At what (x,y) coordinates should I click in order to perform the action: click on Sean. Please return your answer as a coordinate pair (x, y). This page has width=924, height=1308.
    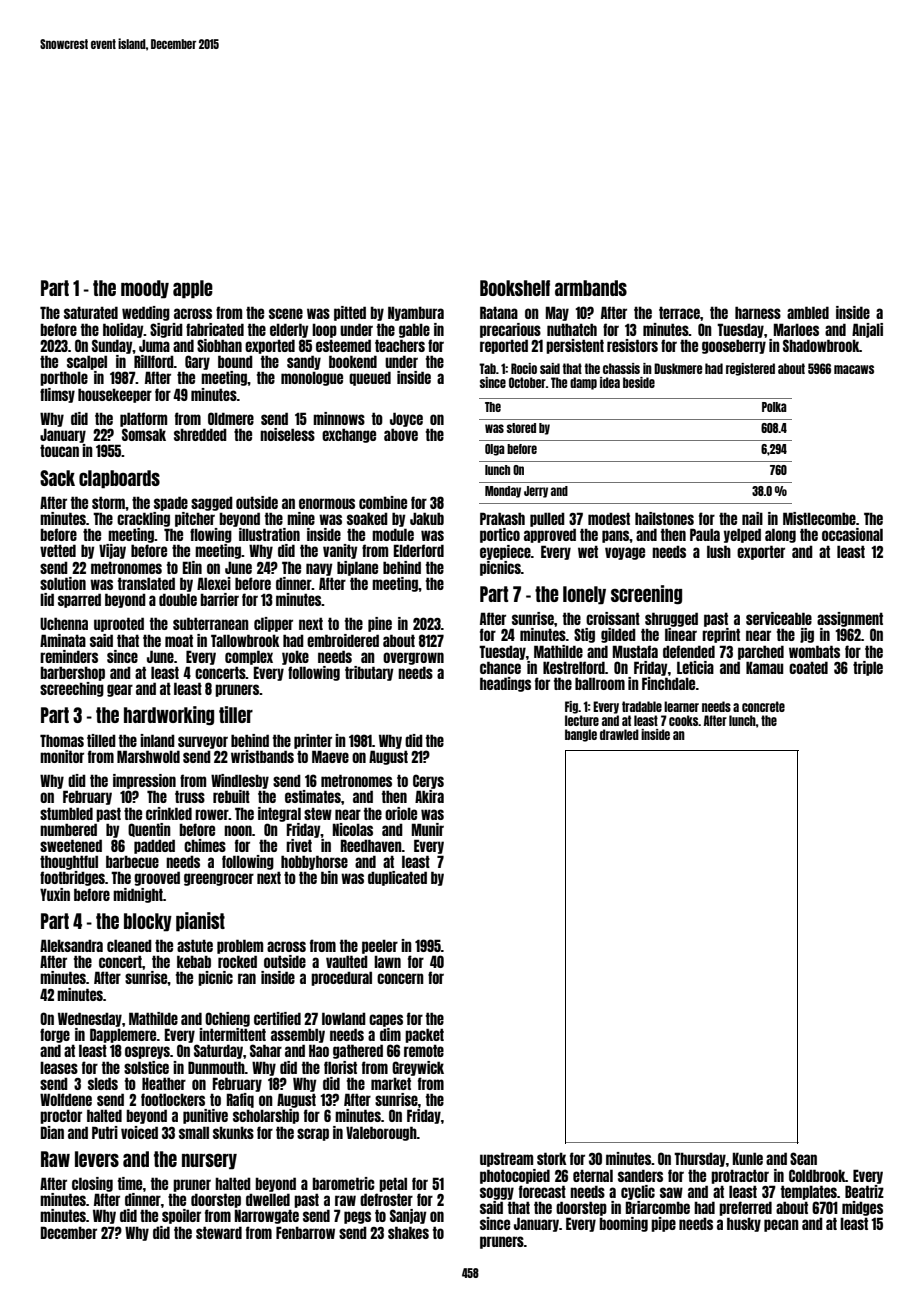
    Looking at the image, I should click on (803, 1158).
